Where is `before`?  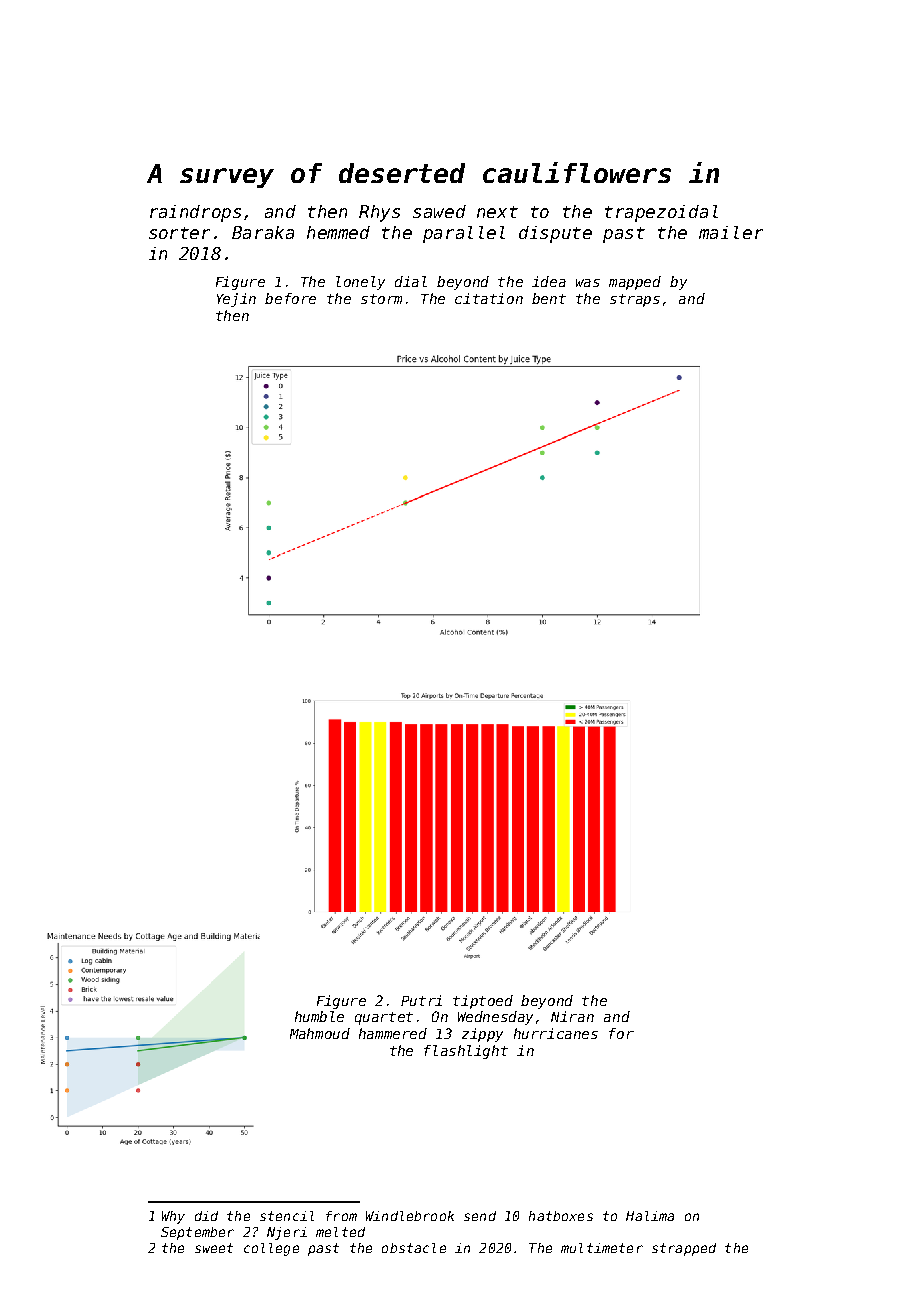
before is located at coordinates (290, 298).
